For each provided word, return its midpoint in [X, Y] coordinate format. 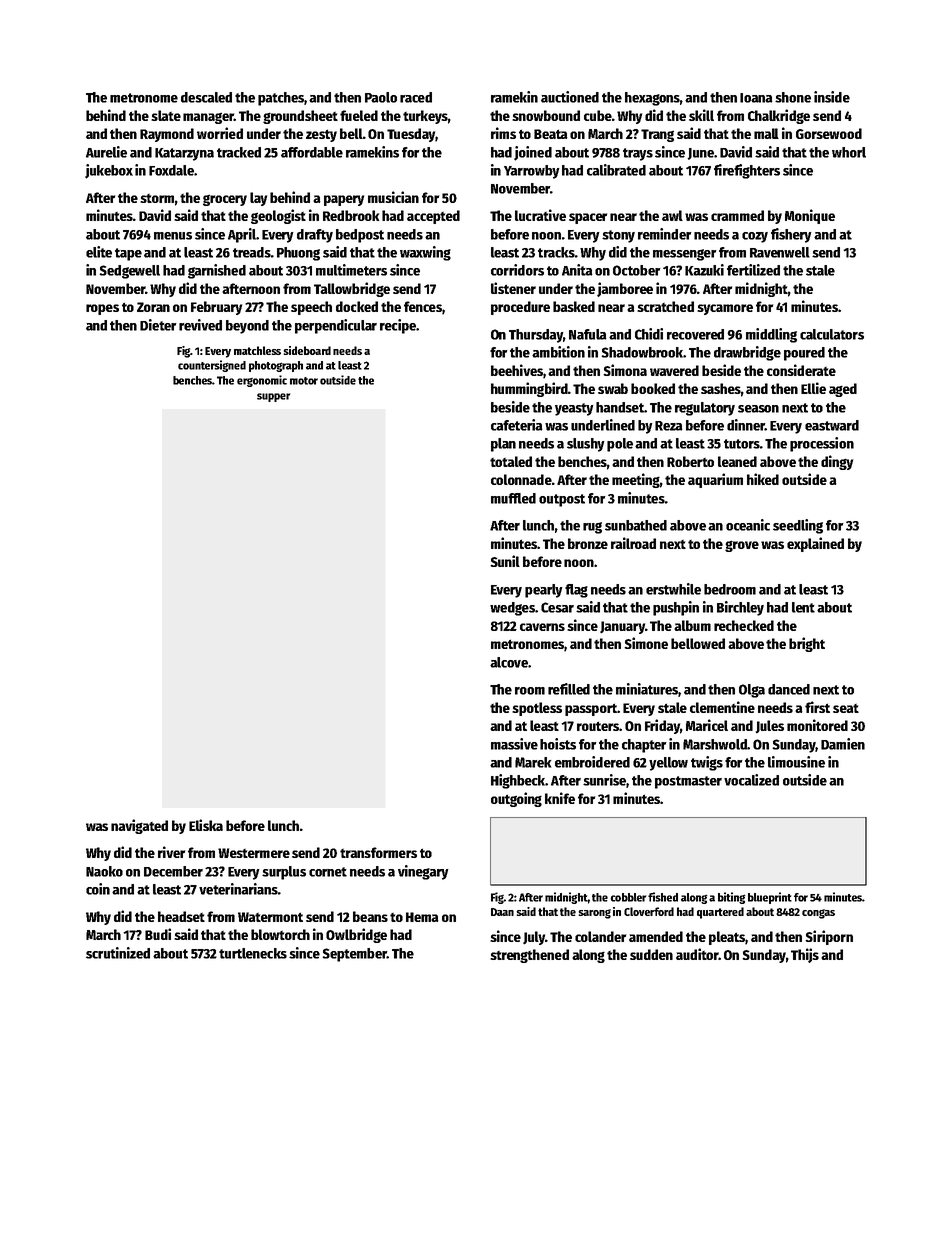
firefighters [747, 171]
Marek [533, 762]
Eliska [206, 825]
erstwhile [673, 589]
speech [311, 308]
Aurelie [106, 152]
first [817, 707]
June [700, 154]
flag [576, 591]
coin [98, 889]
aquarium [715, 480]
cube [598, 115]
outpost [562, 500]
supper [273, 397]
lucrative [540, 215]
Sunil [505, 561]
